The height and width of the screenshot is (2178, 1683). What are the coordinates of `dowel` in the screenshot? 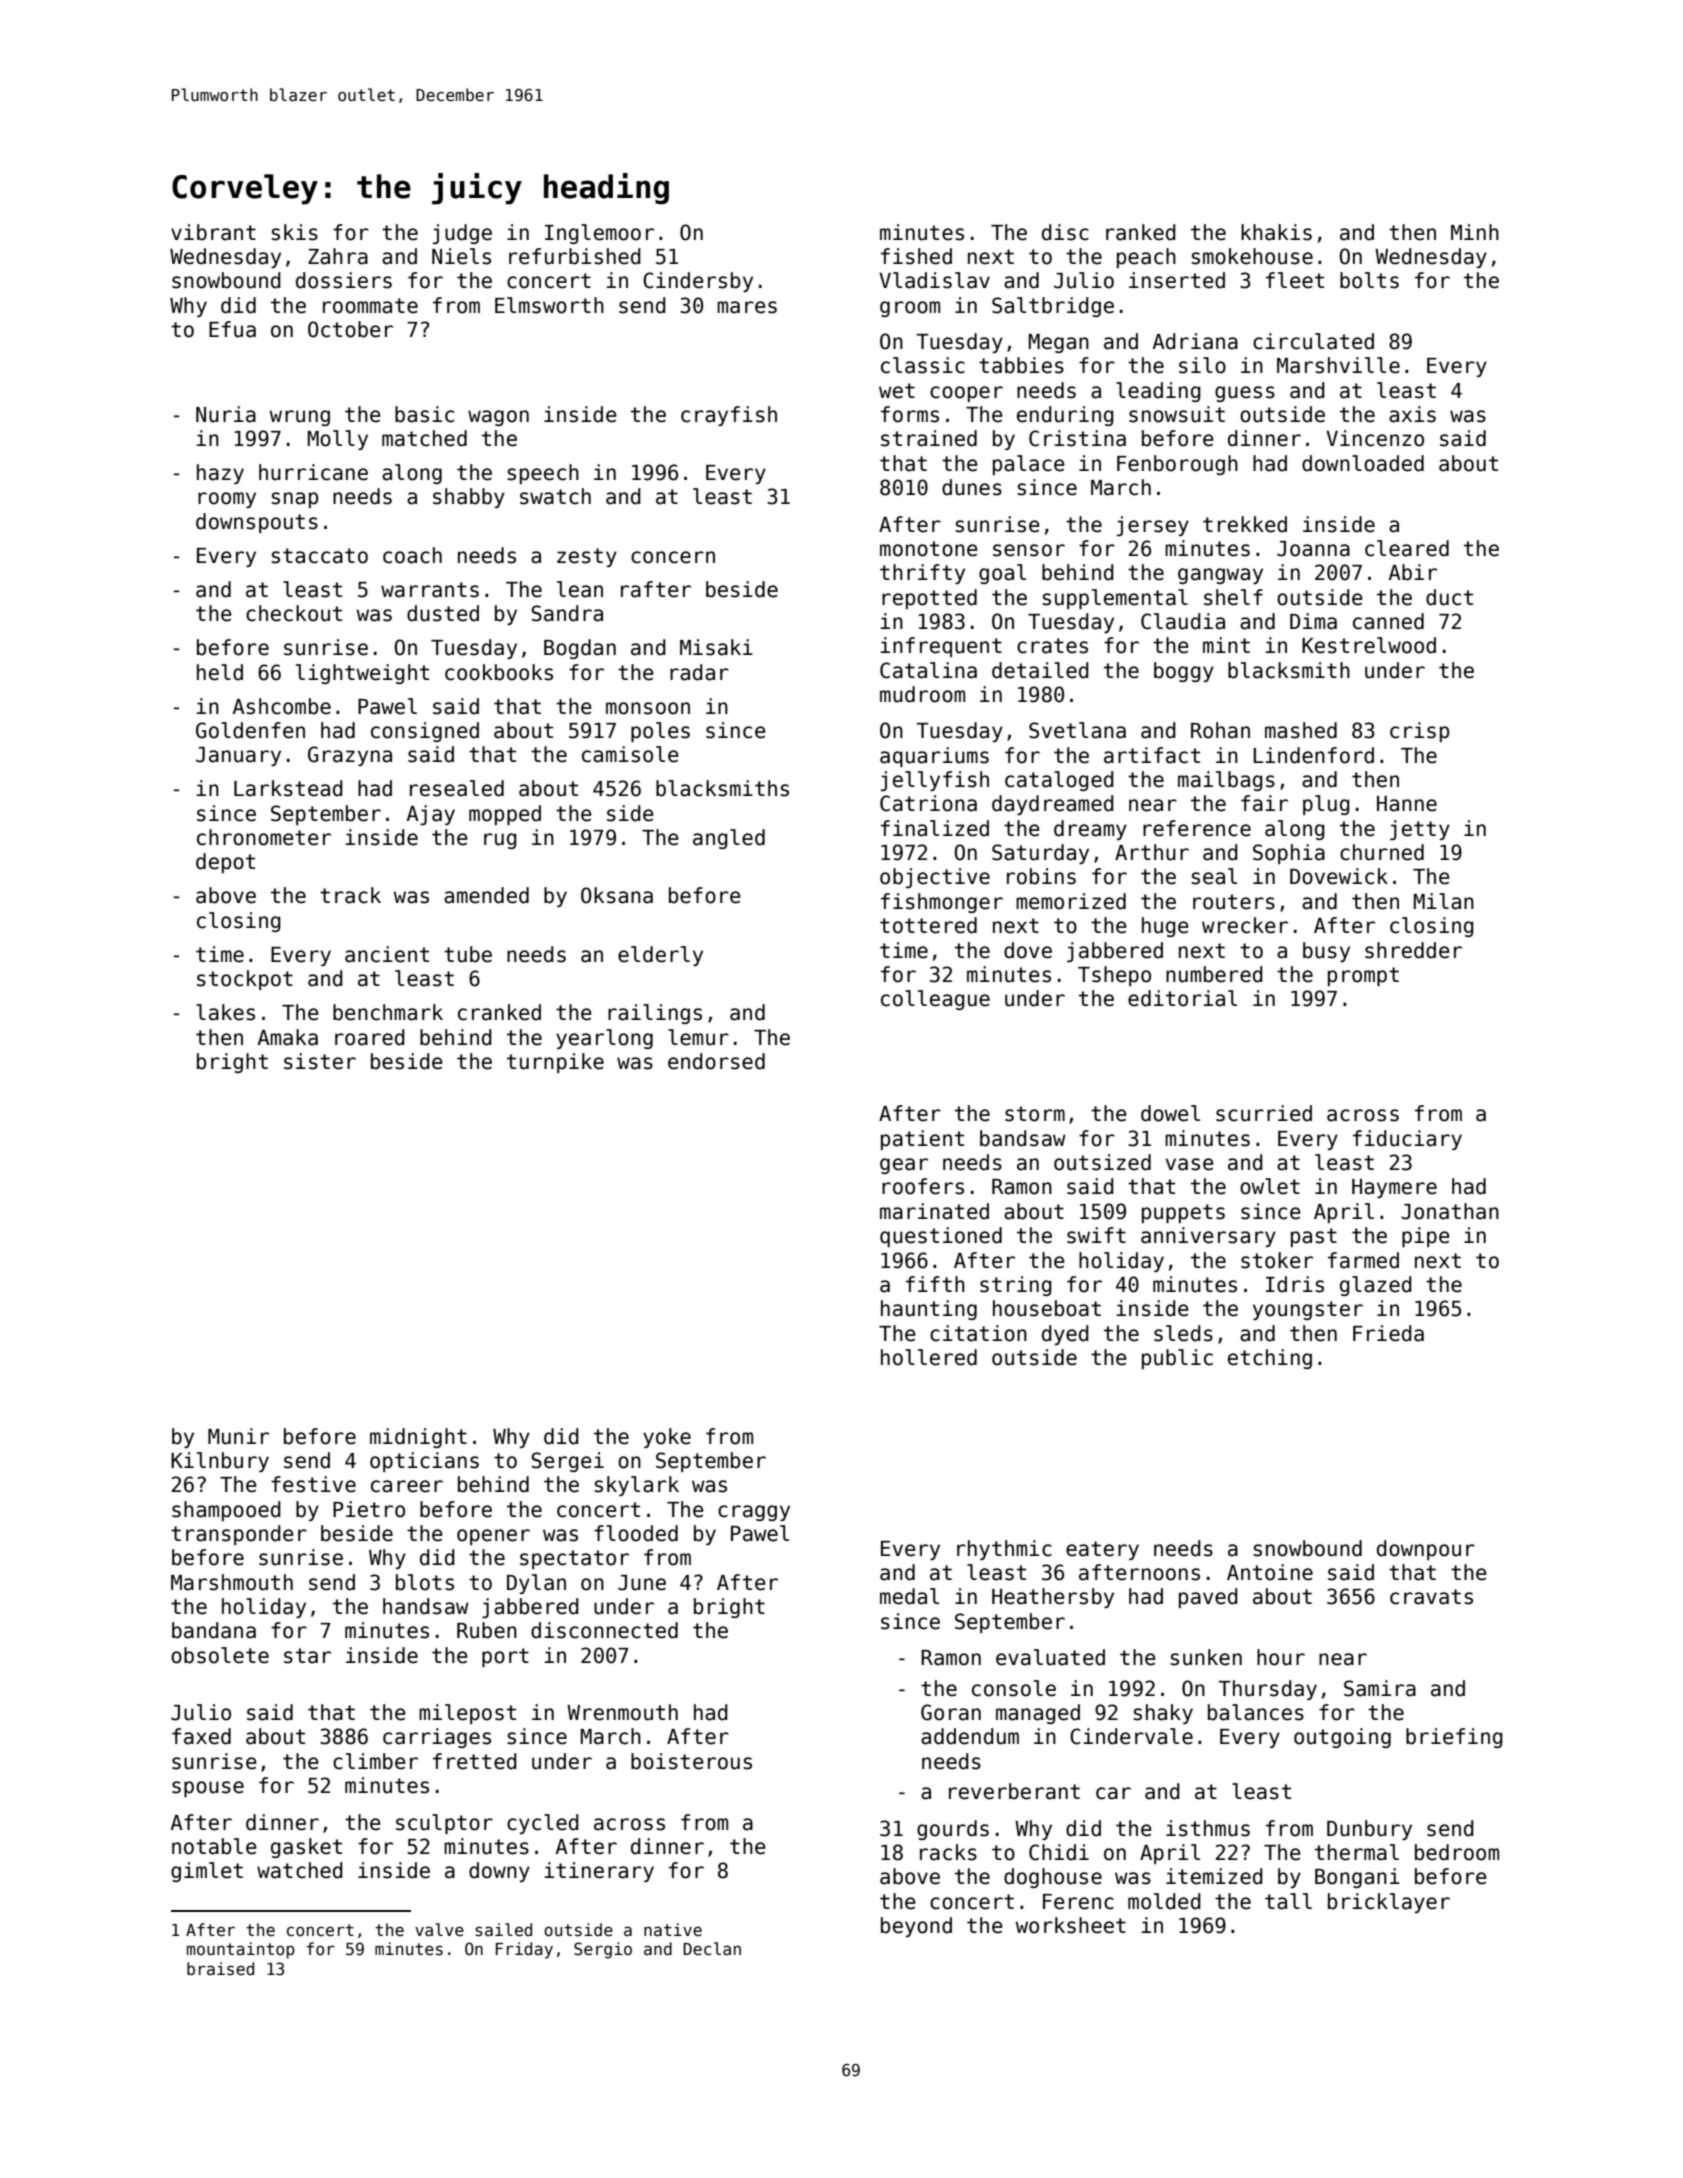 It's located at (1170, 1113).
